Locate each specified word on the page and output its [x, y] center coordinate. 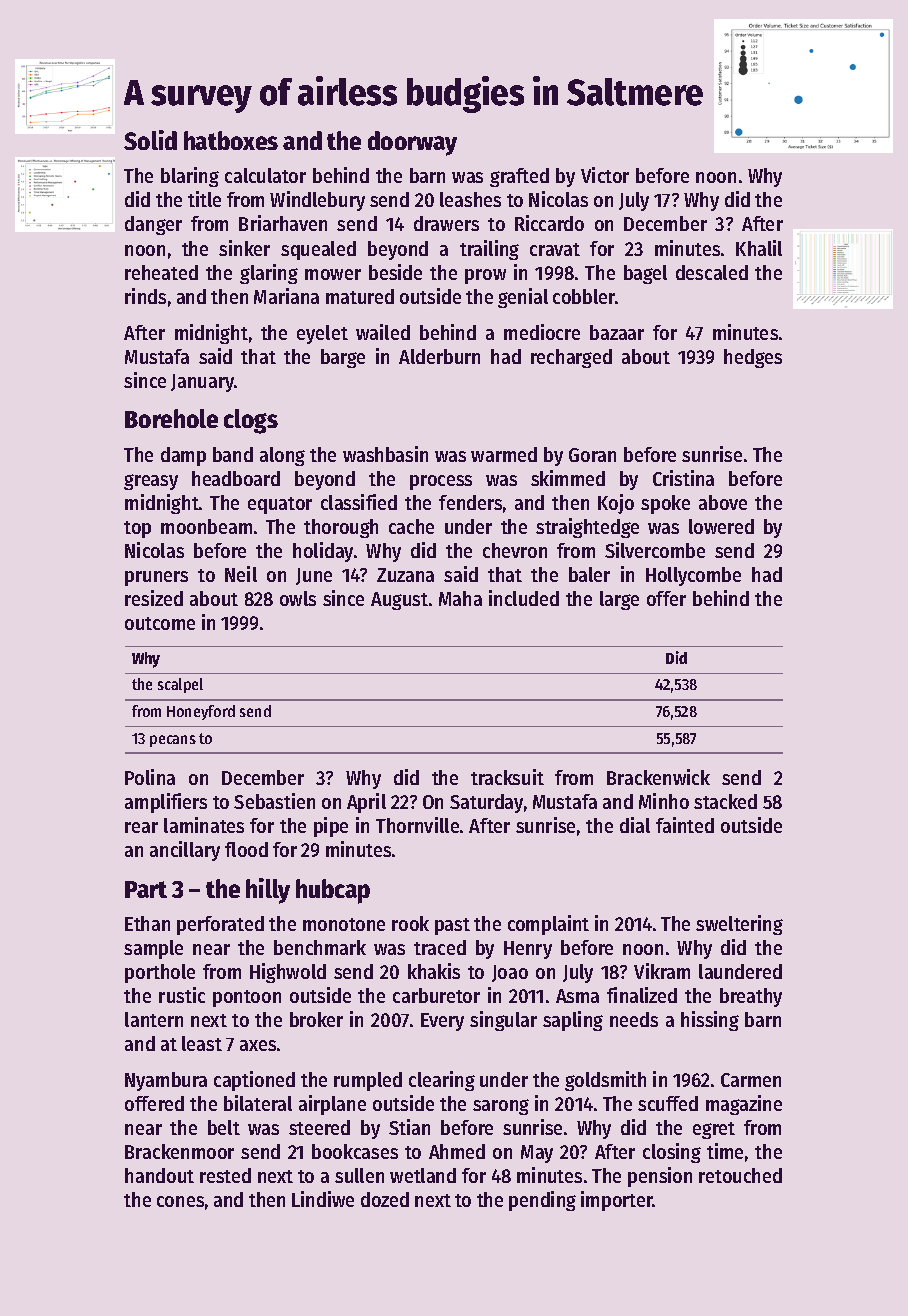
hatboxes [231, 140]
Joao [510, 973]
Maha [460, 598]
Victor [605, 175]
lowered [721, 526]
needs [634, 1019]
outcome [160, 623]
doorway [412, 143]
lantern [154, 1019]
